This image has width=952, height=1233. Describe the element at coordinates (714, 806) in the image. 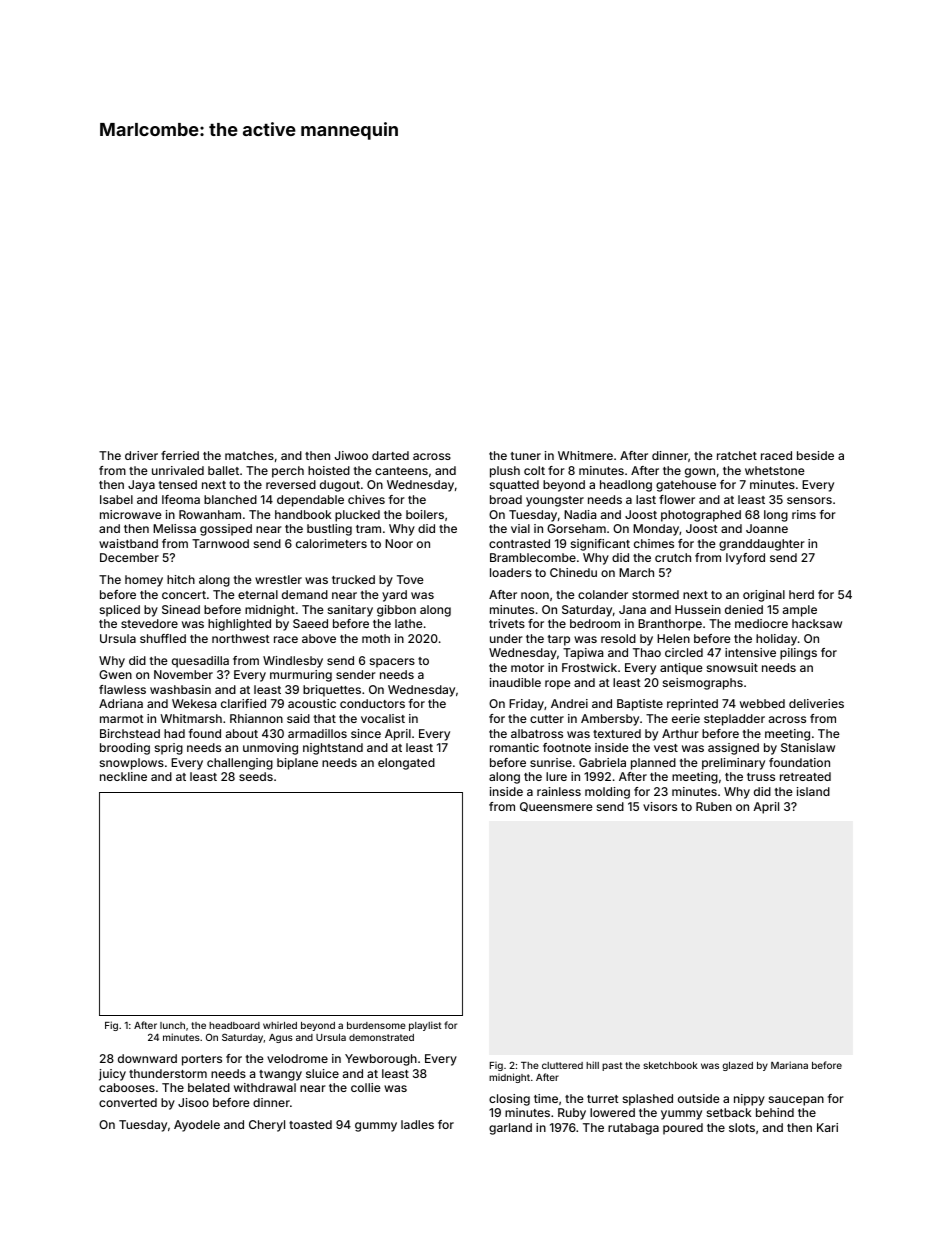

I see `Ruben` at that location.
